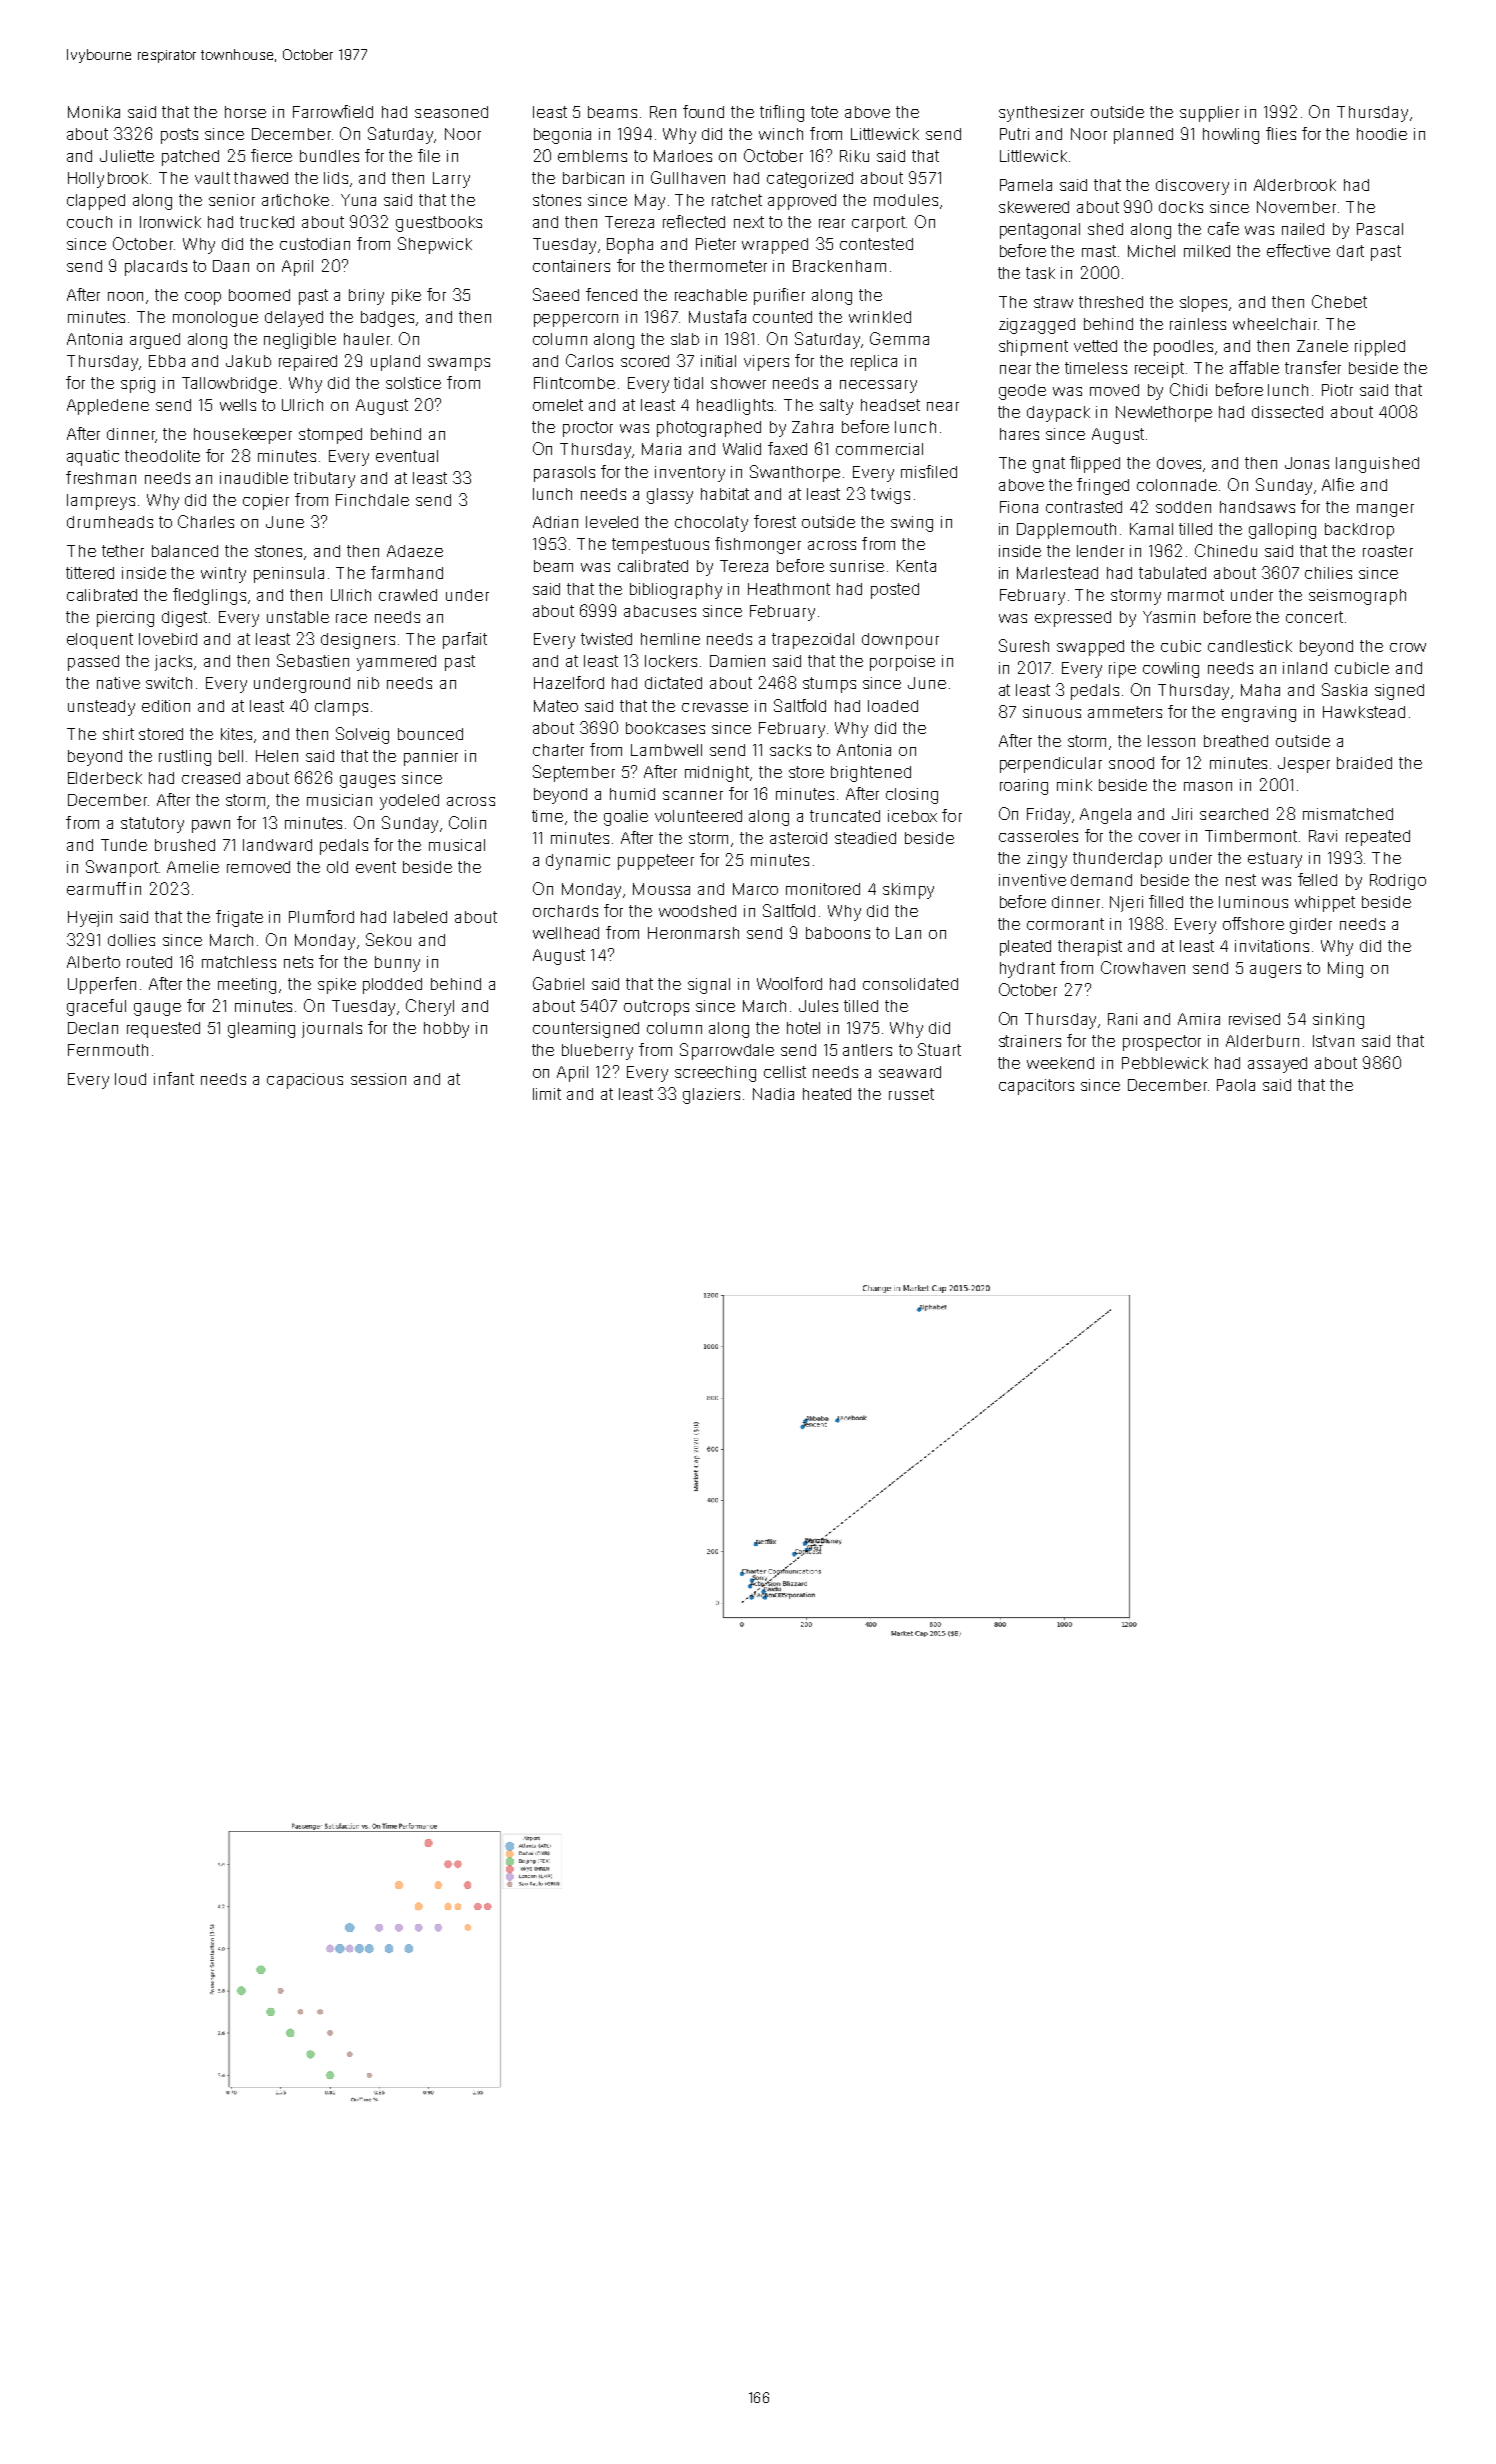 Image resolution: width=1496 pixels, height=2464 pixels. What do you see at coordinates (118, 683) in the document?
I see `native` at bounding box center [118, 683].
